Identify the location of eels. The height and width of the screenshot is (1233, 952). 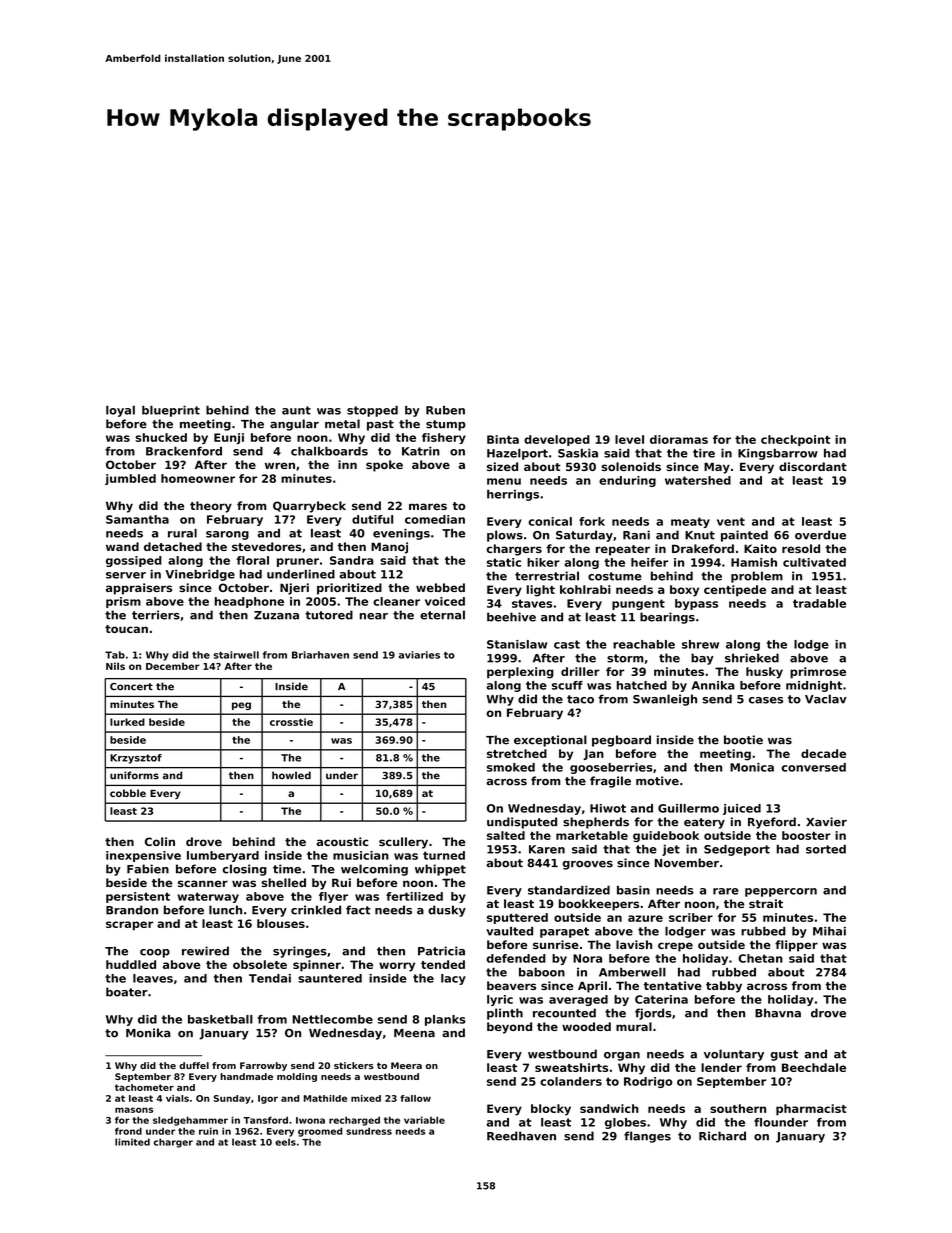
(285, 1142).
